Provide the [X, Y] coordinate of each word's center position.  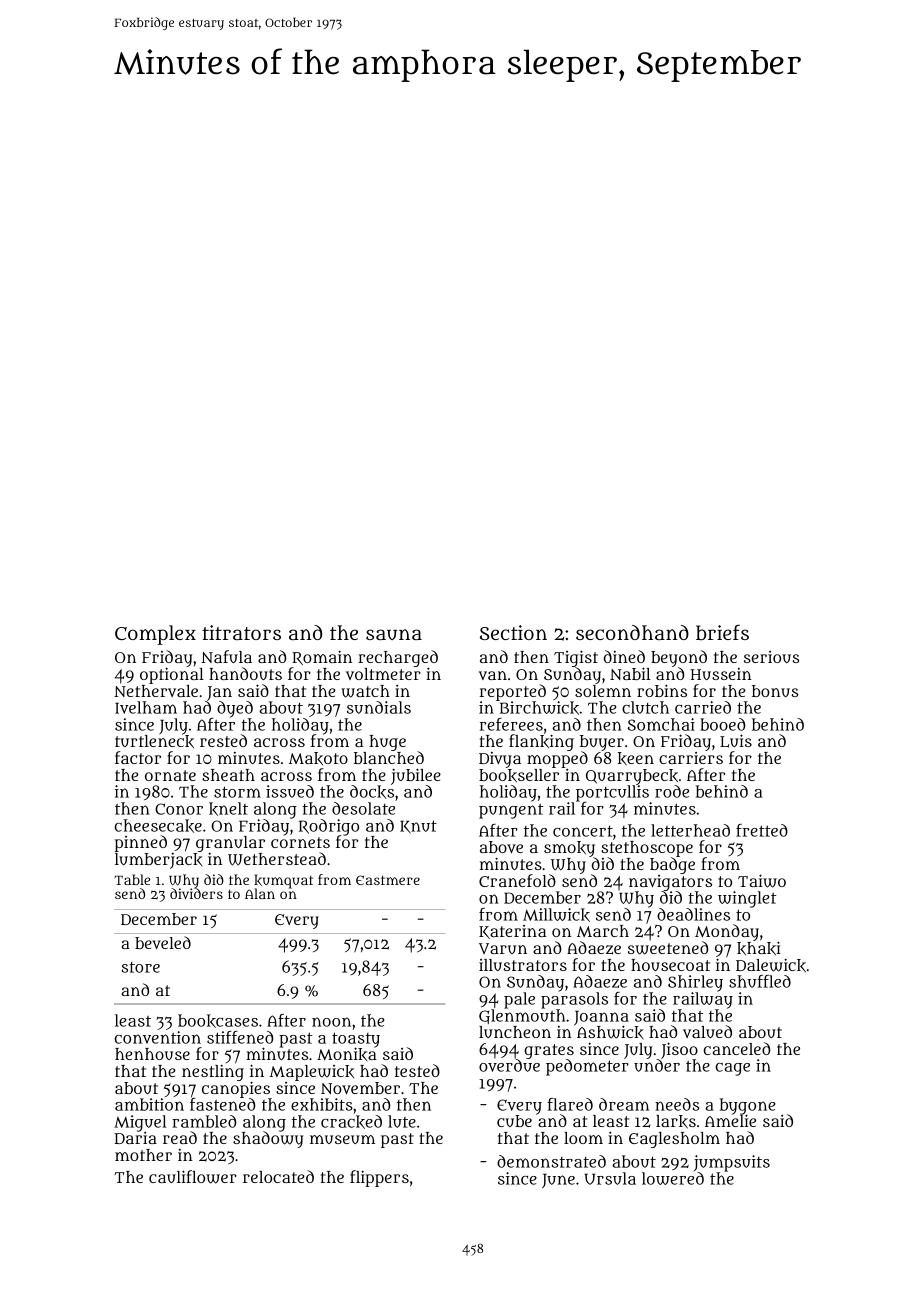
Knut [418, 827]
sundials [379, 707]
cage [732, 1069]
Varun [503, 948]
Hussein [721, 674]
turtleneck [154, 741]
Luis [736, 741]
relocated [278, 1176]
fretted [762, 830]
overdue [509, 1065]
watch [365, 691]
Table [132, 879]
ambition [149, 1104]
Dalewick [771, 965]
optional [172, 676]
